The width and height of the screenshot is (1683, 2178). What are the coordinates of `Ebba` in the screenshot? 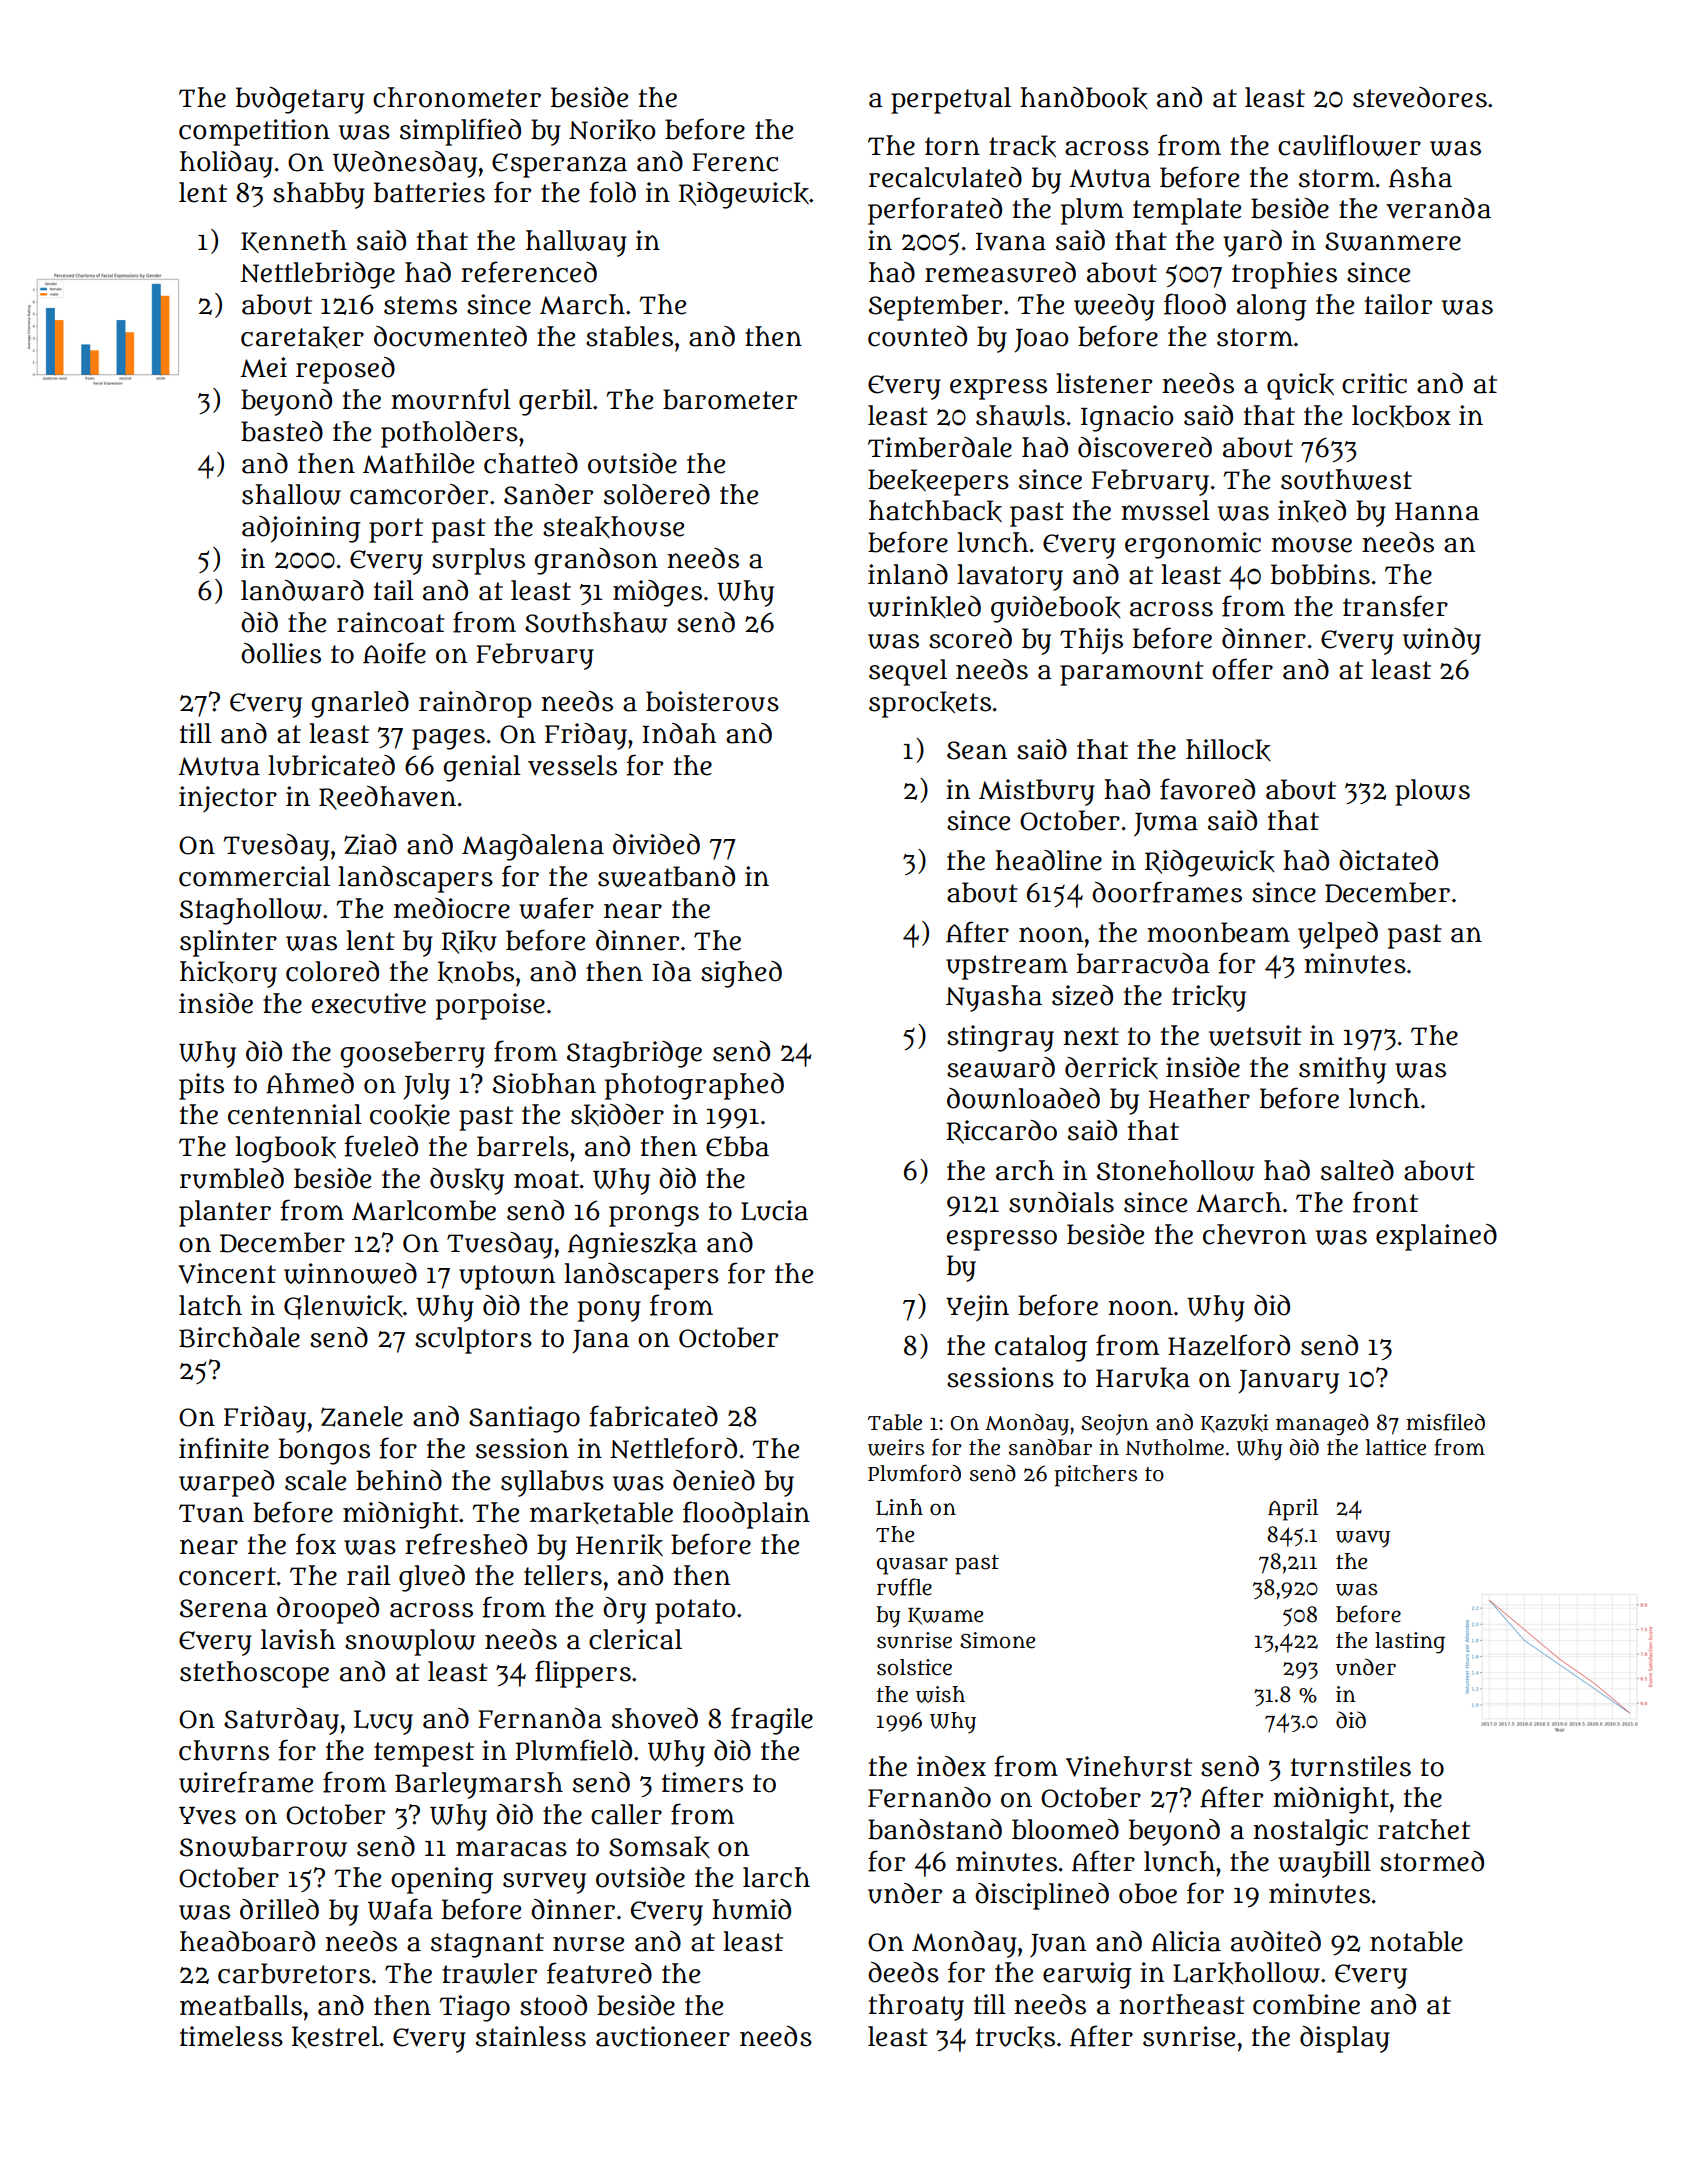 It's located at (737, 1146).
